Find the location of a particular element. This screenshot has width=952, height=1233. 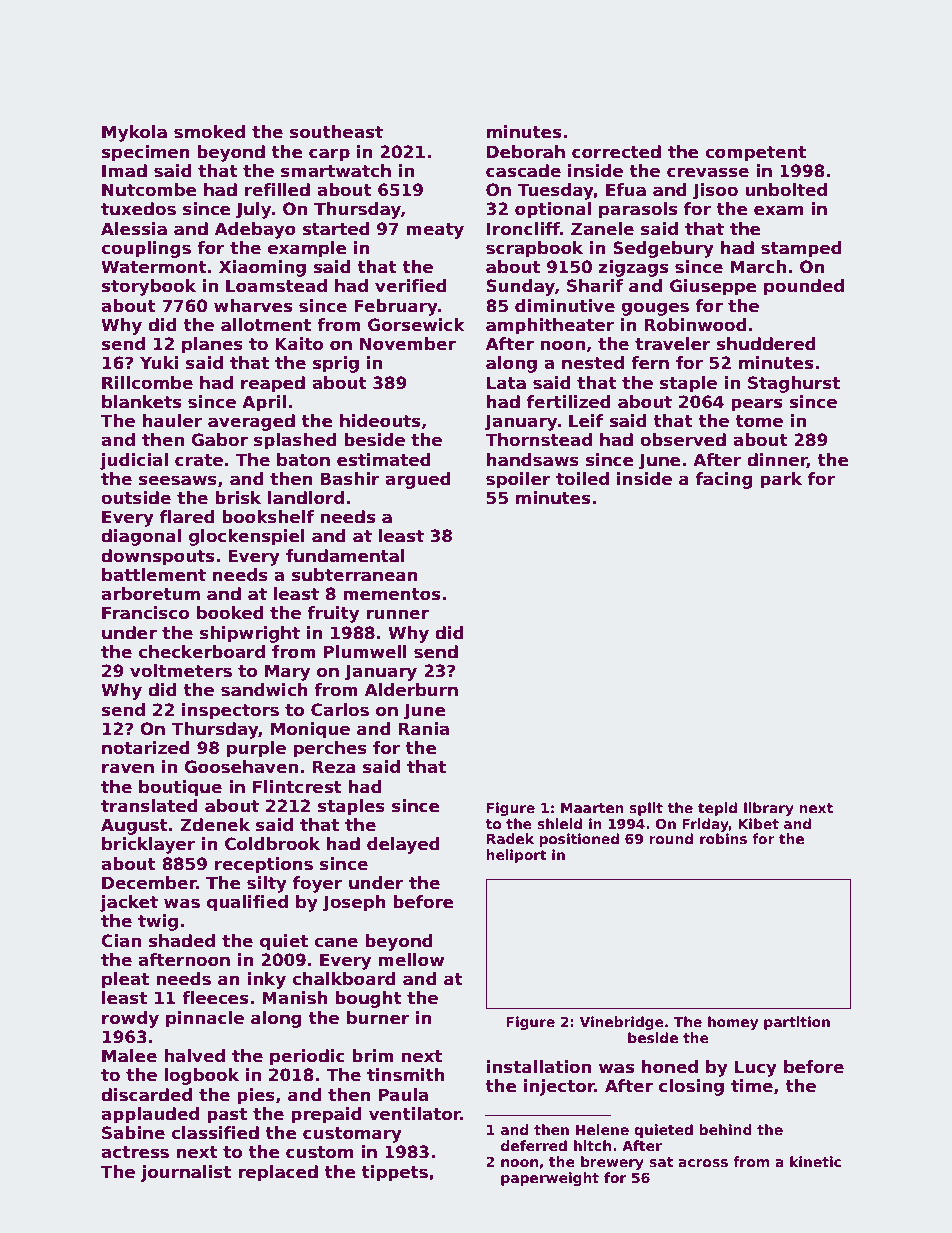

Maarten is located at coordinates (592, 808).
